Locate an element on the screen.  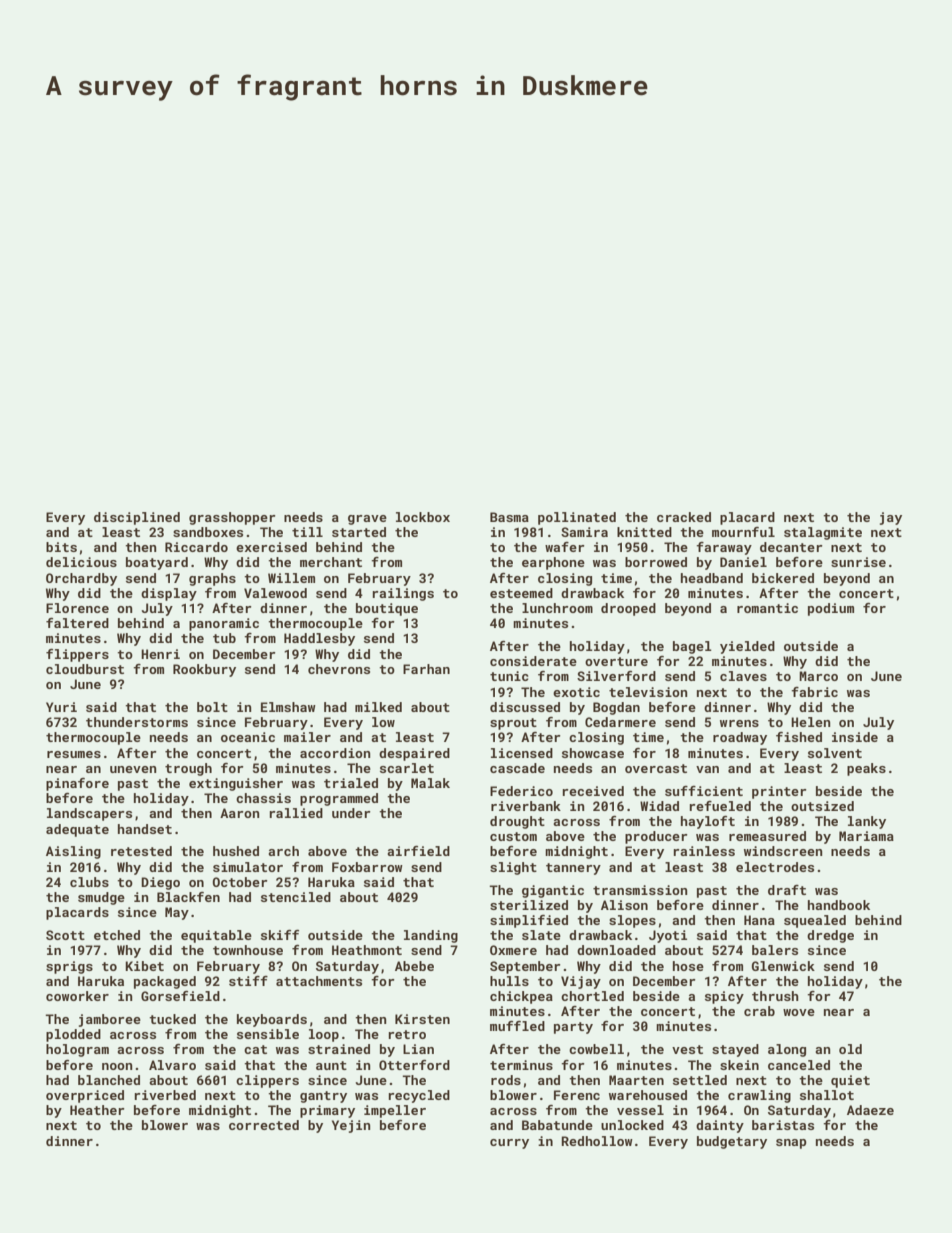
cracked is located at coordinates (684, 517).
